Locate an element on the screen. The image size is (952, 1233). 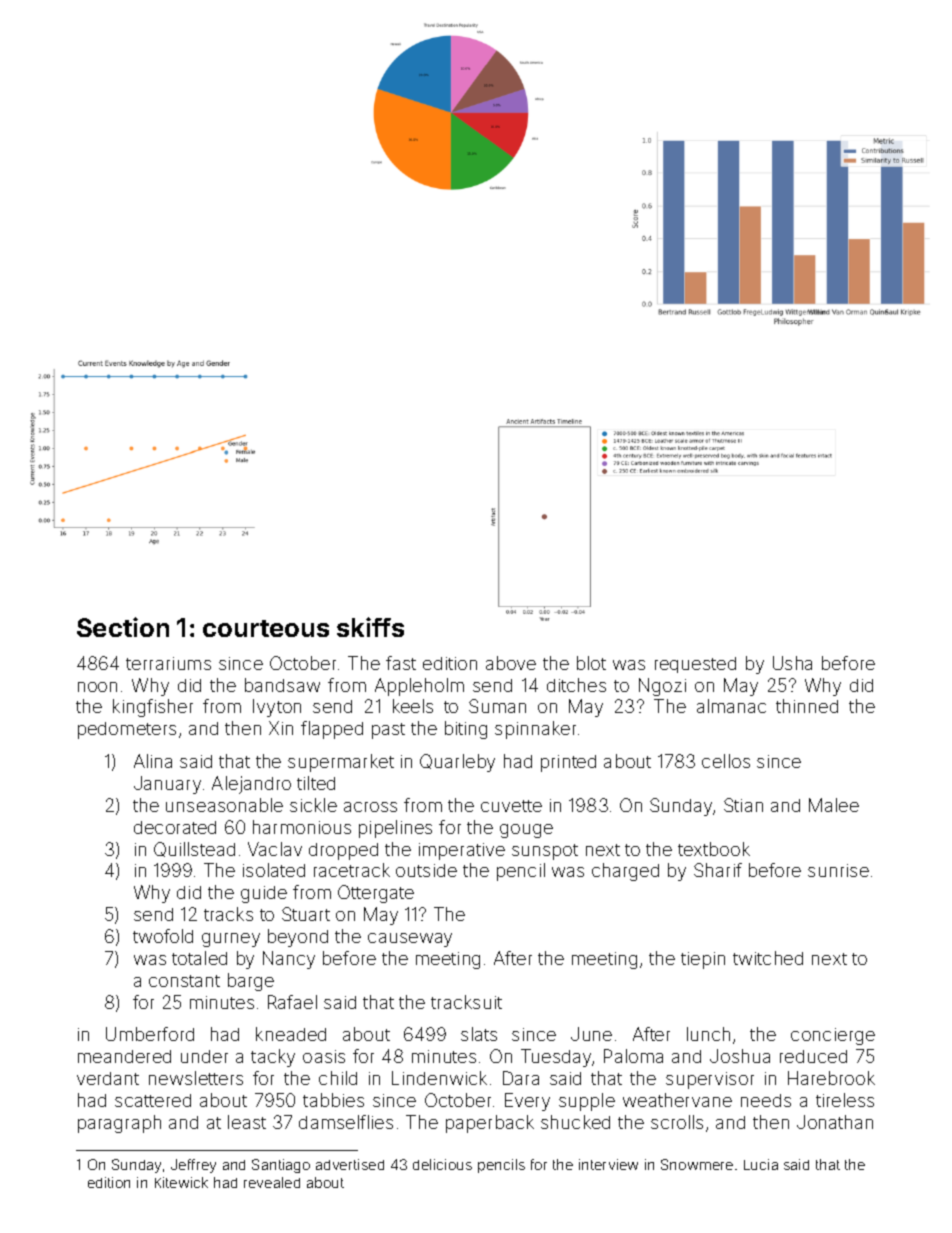
Quarleby is located at coordinates (457, 763).
